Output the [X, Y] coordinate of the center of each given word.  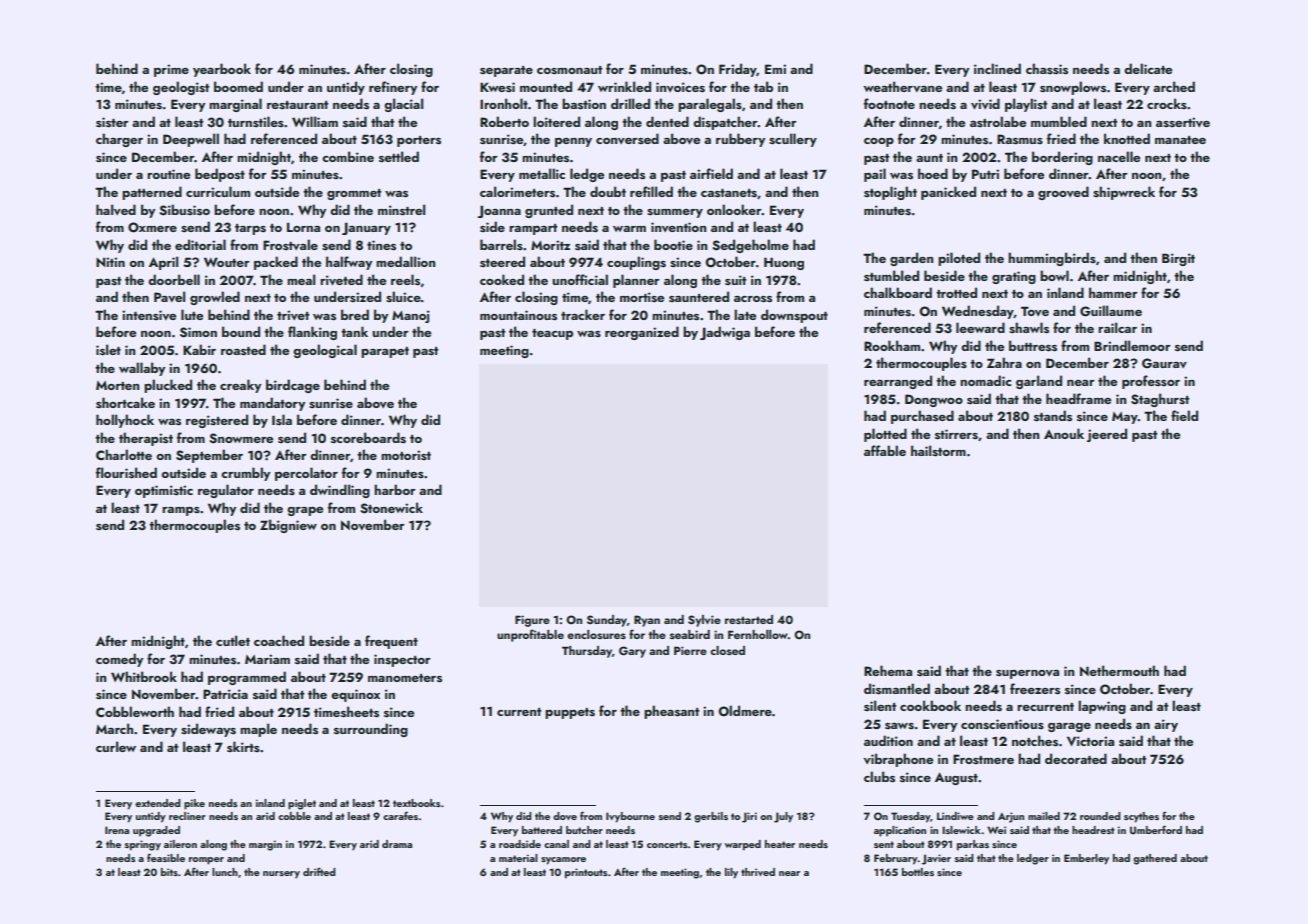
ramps [181, 511]
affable [885, 450]
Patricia [225, 694]
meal [301, 279]
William [315, 121]
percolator [306, 474]
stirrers [956, 434]
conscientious [1002, 724]
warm [629, 229]
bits [169, 872]
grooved [1063, 193]
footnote [889, 103]
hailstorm [938, 450]
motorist [406, 455]
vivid [985, 104]
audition [888, 740]
